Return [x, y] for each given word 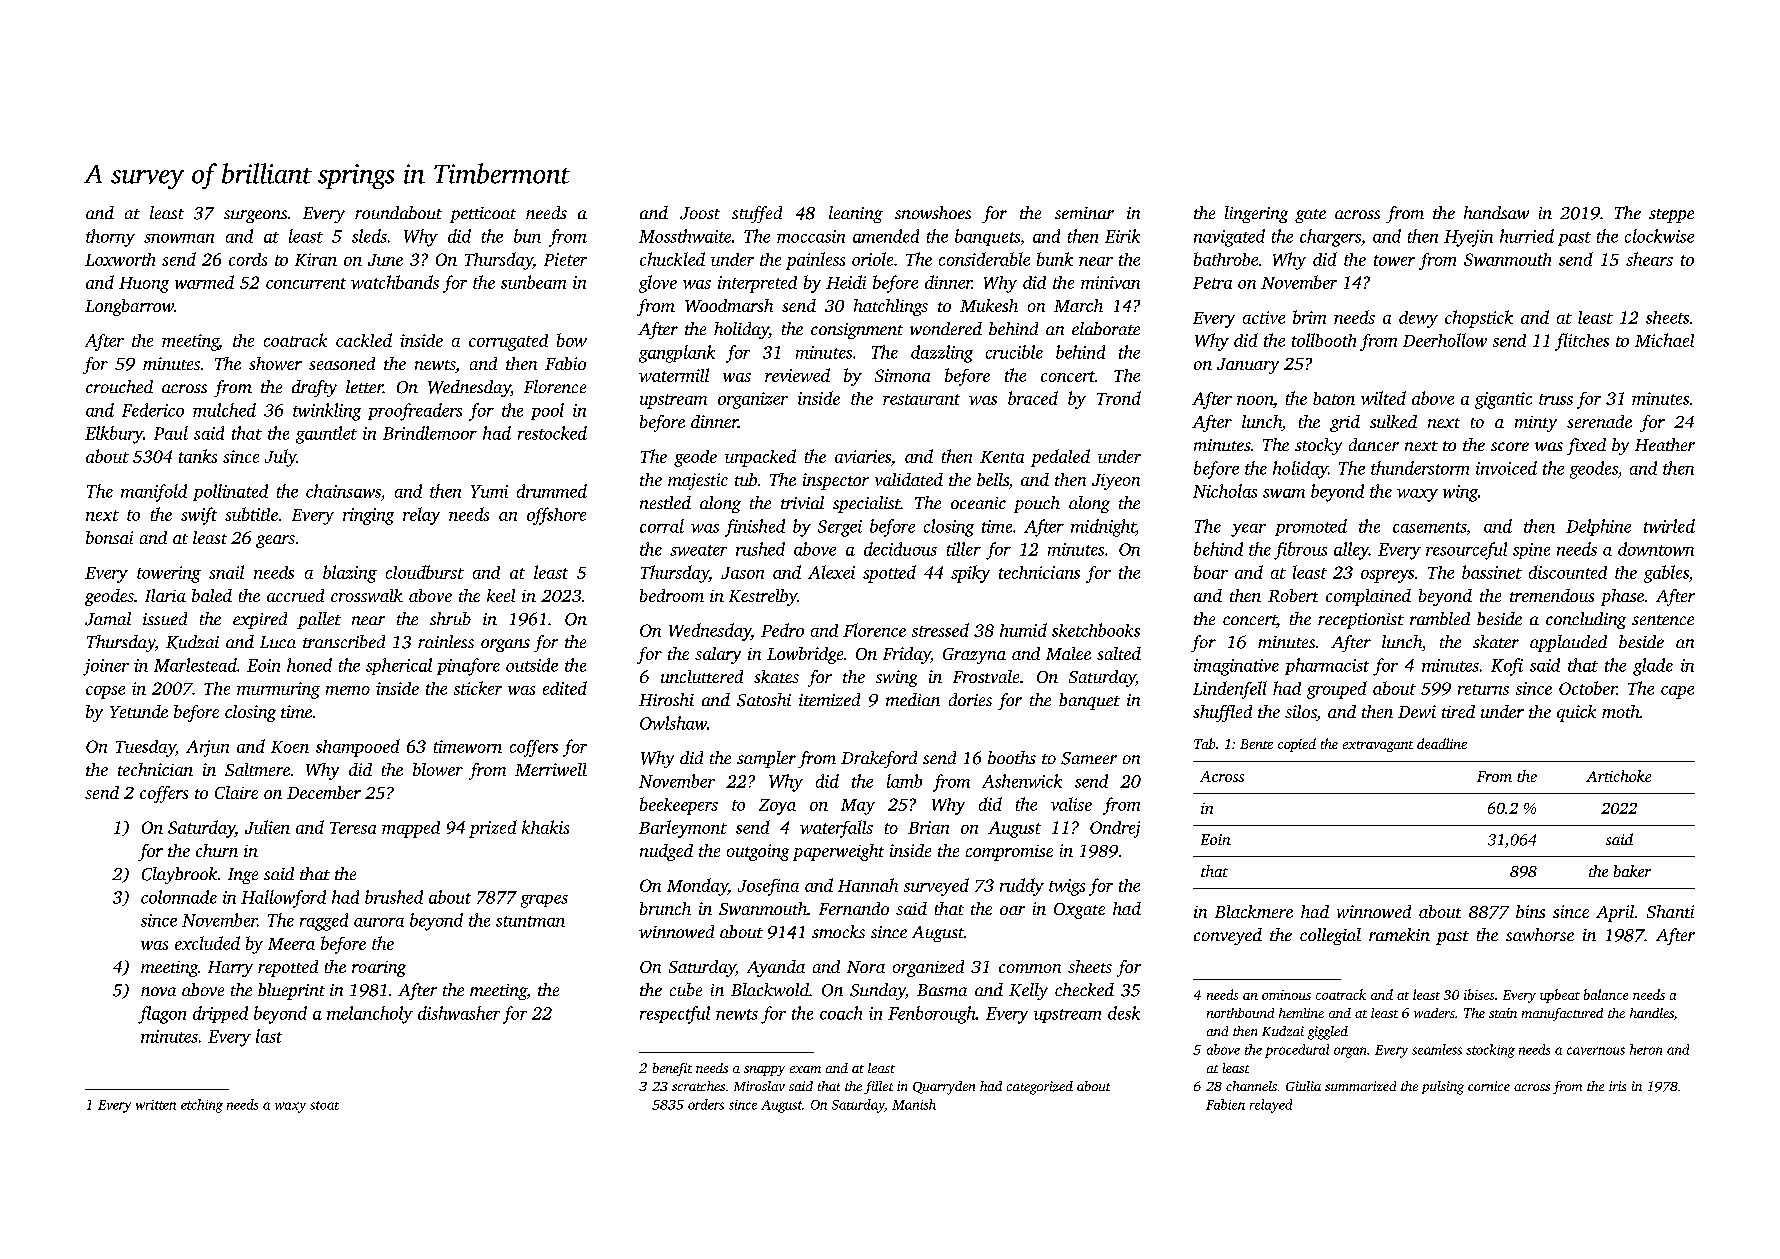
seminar [1084, 213]
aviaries [863, 456]
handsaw [1496, 212]
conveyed [1228, 936]
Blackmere [1254, 911]
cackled [364, 340]
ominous [1286, 995]
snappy [764, 1071]
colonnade [179, 897]
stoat [324, 1105]
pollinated [230, 492]
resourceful [1466, 551]
